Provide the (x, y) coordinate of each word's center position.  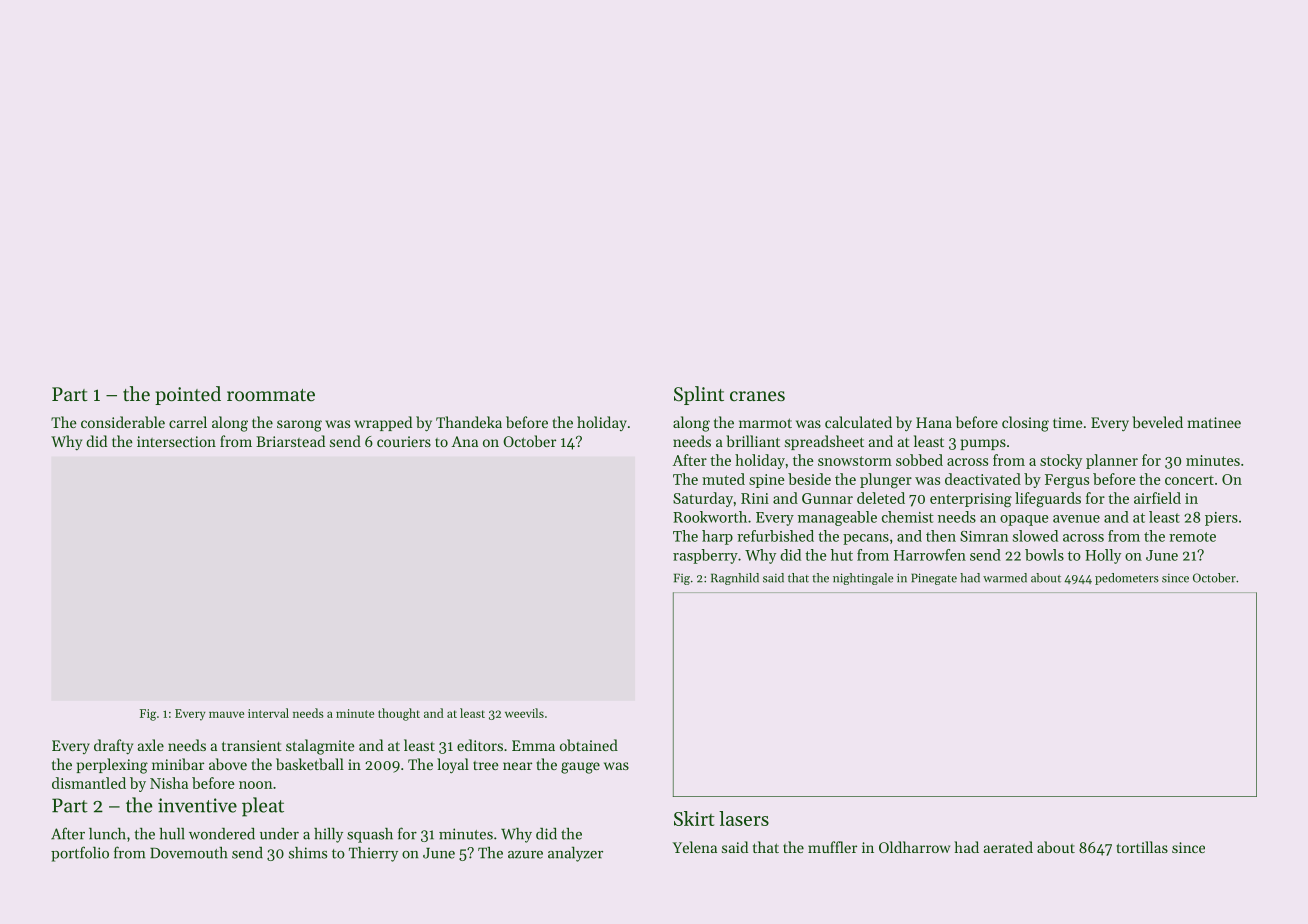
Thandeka (469, 422)
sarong (299, 426)
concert (1189, 480)
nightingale (863, 579)
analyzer (575, 854)
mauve (226, 714)
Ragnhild (735, 579)
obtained (589, 745)
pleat (263, 807)
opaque (1024, 520)
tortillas (1142, 847)
